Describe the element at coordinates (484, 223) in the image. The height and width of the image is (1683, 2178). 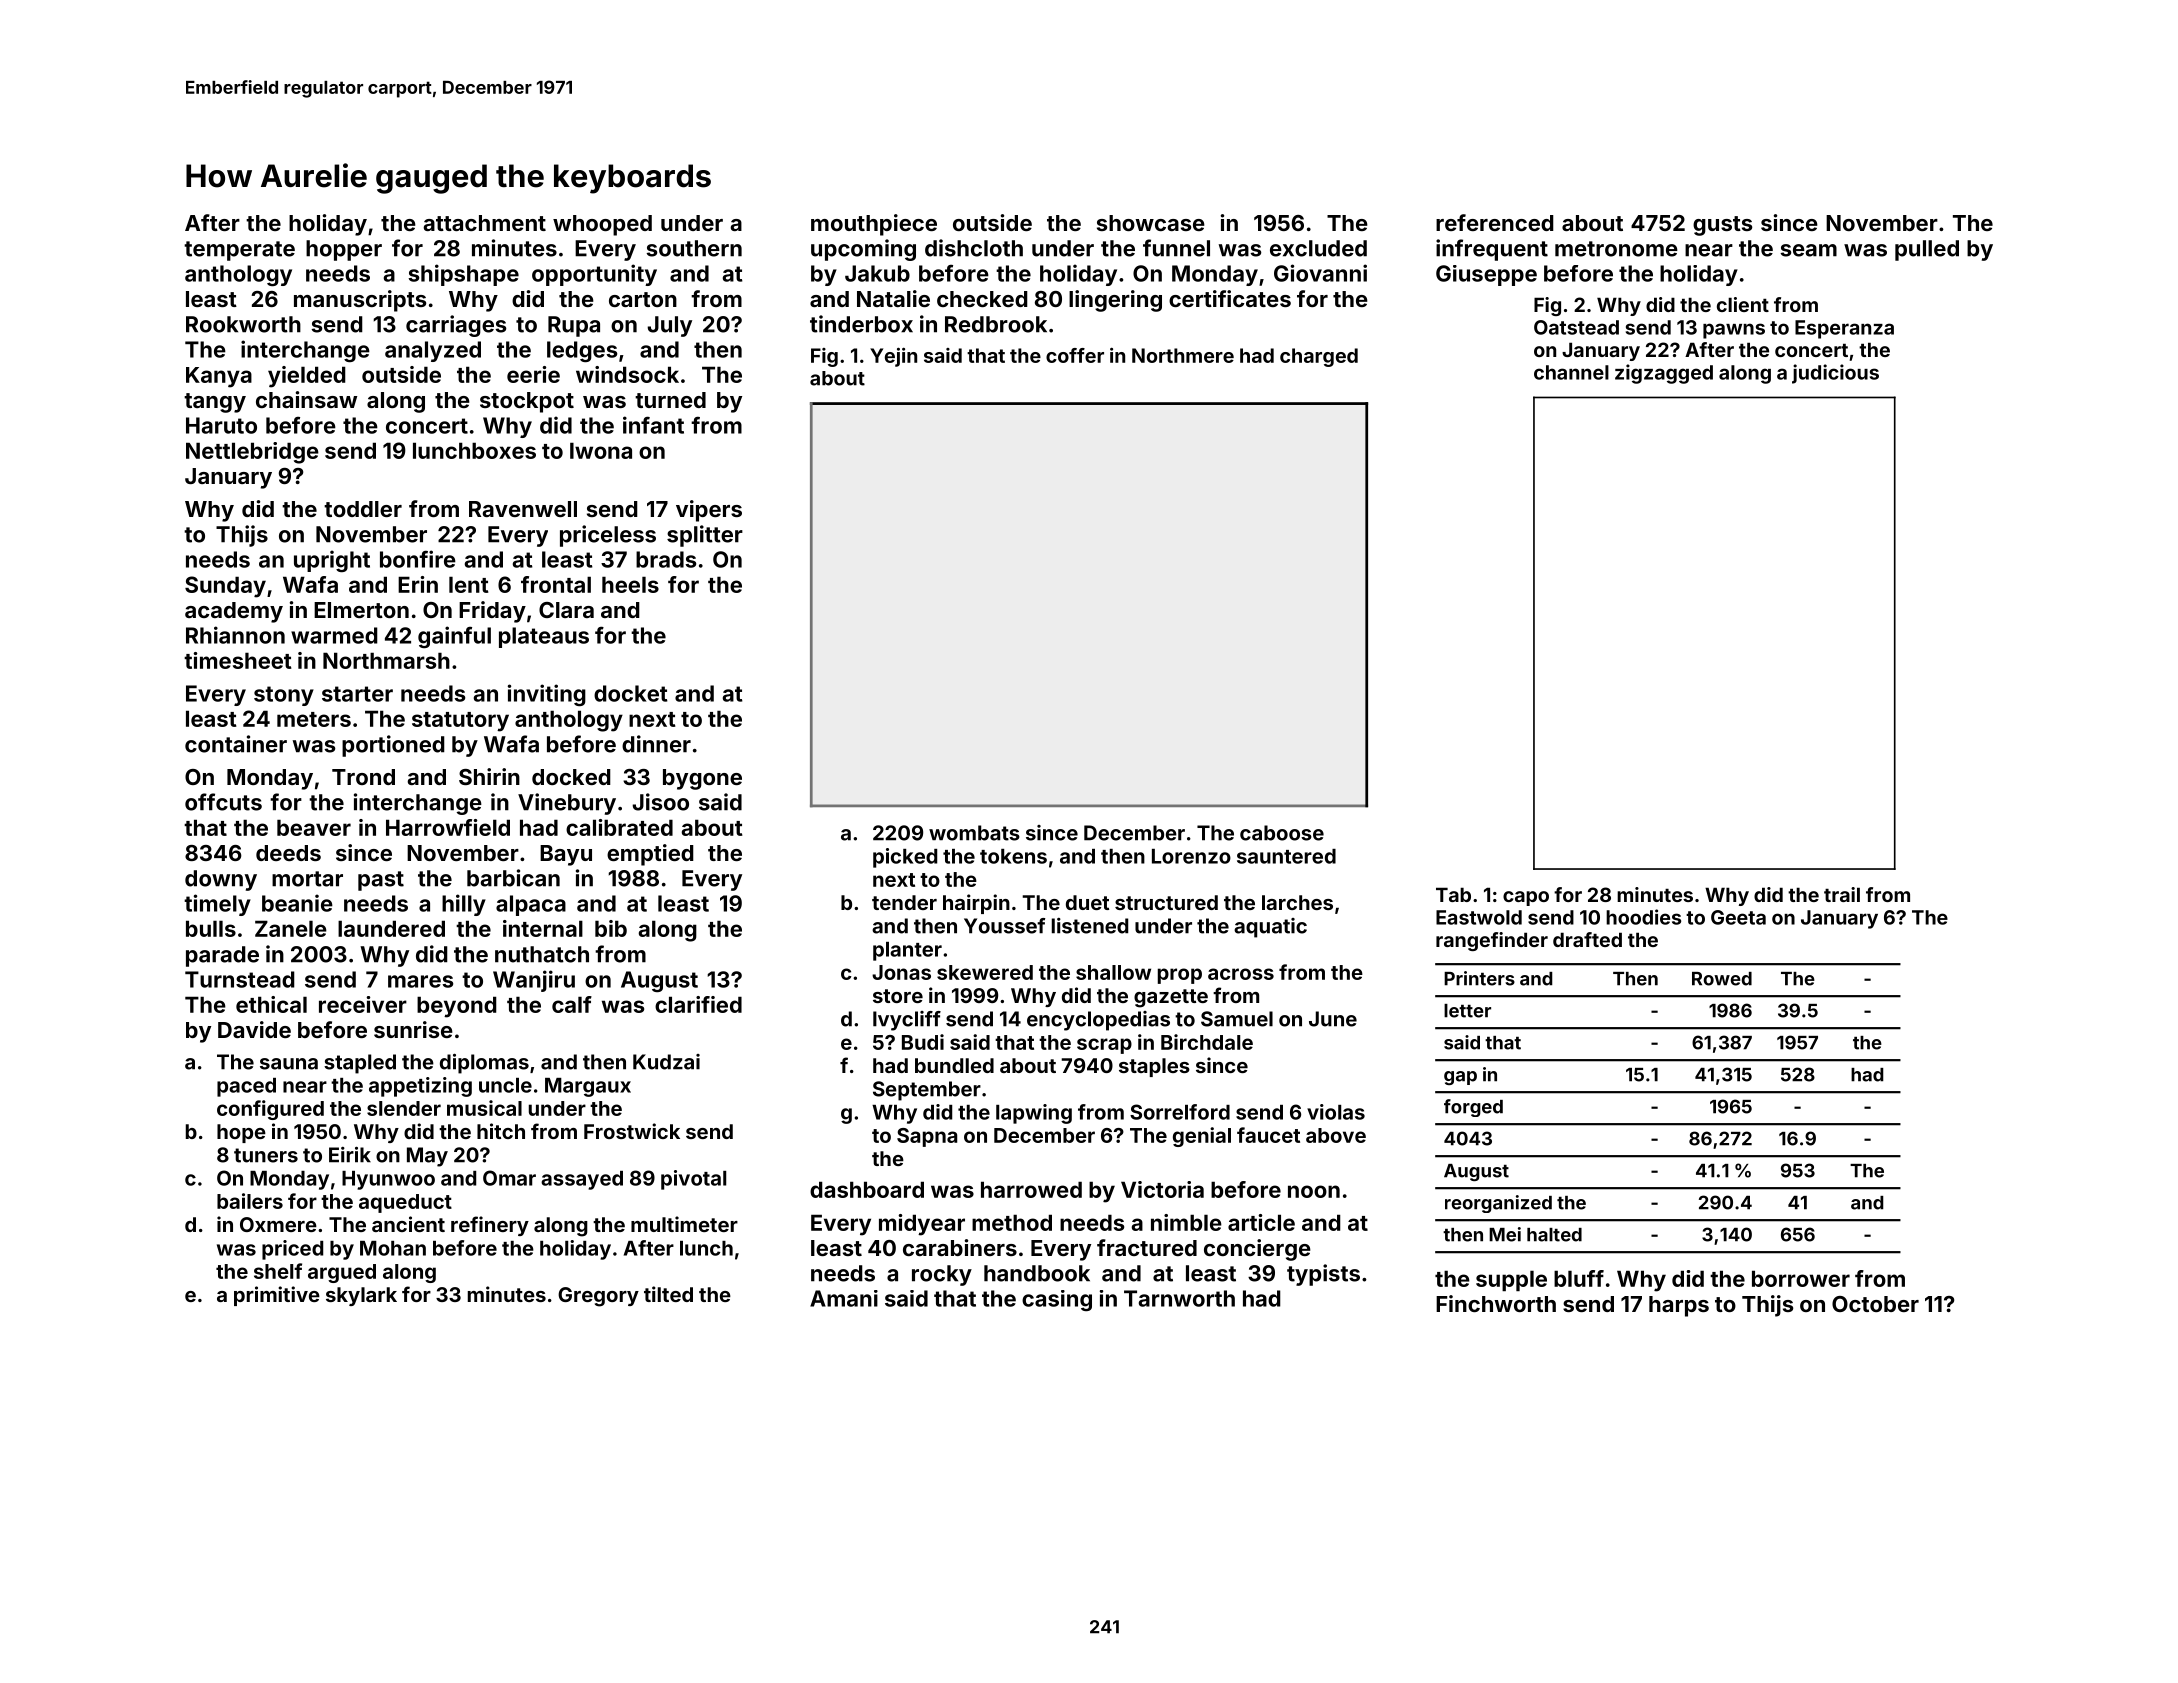
I see `attachment` at that location.
